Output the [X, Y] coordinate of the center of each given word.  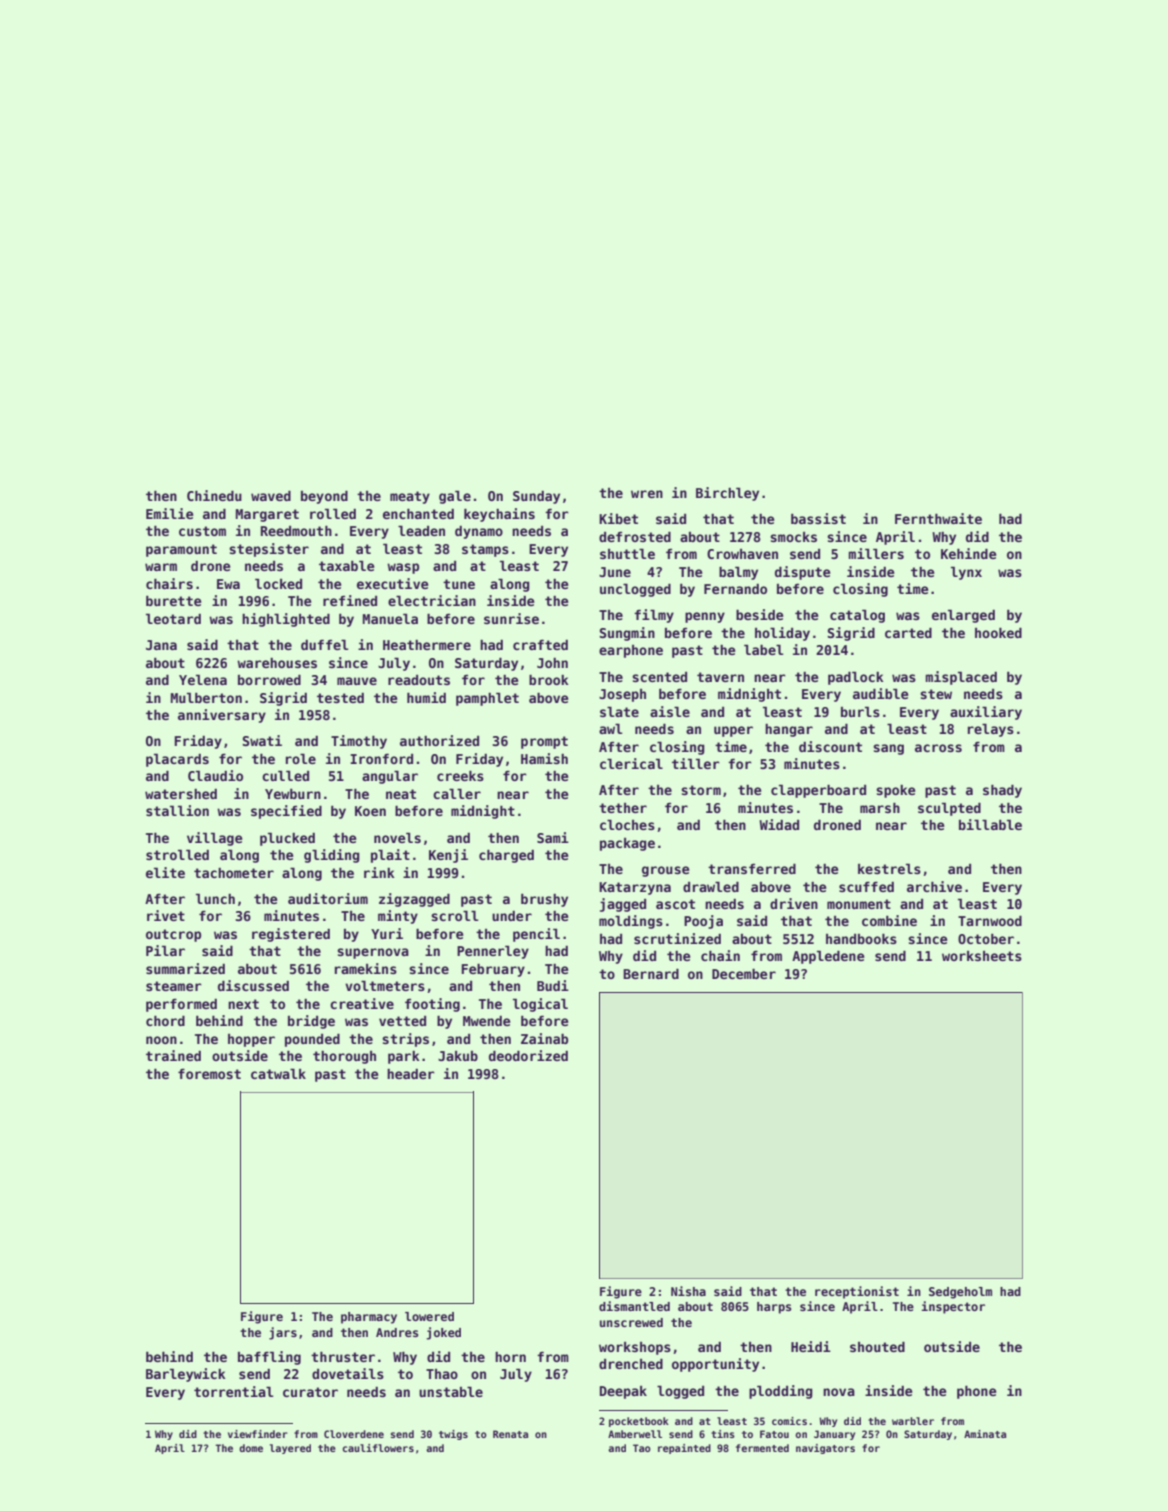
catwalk [278, 1073]
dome [251, 1448]
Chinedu [214, 495]
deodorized [528, 1055]
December [744, 973]
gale [455, 497]
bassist [818, 518]
